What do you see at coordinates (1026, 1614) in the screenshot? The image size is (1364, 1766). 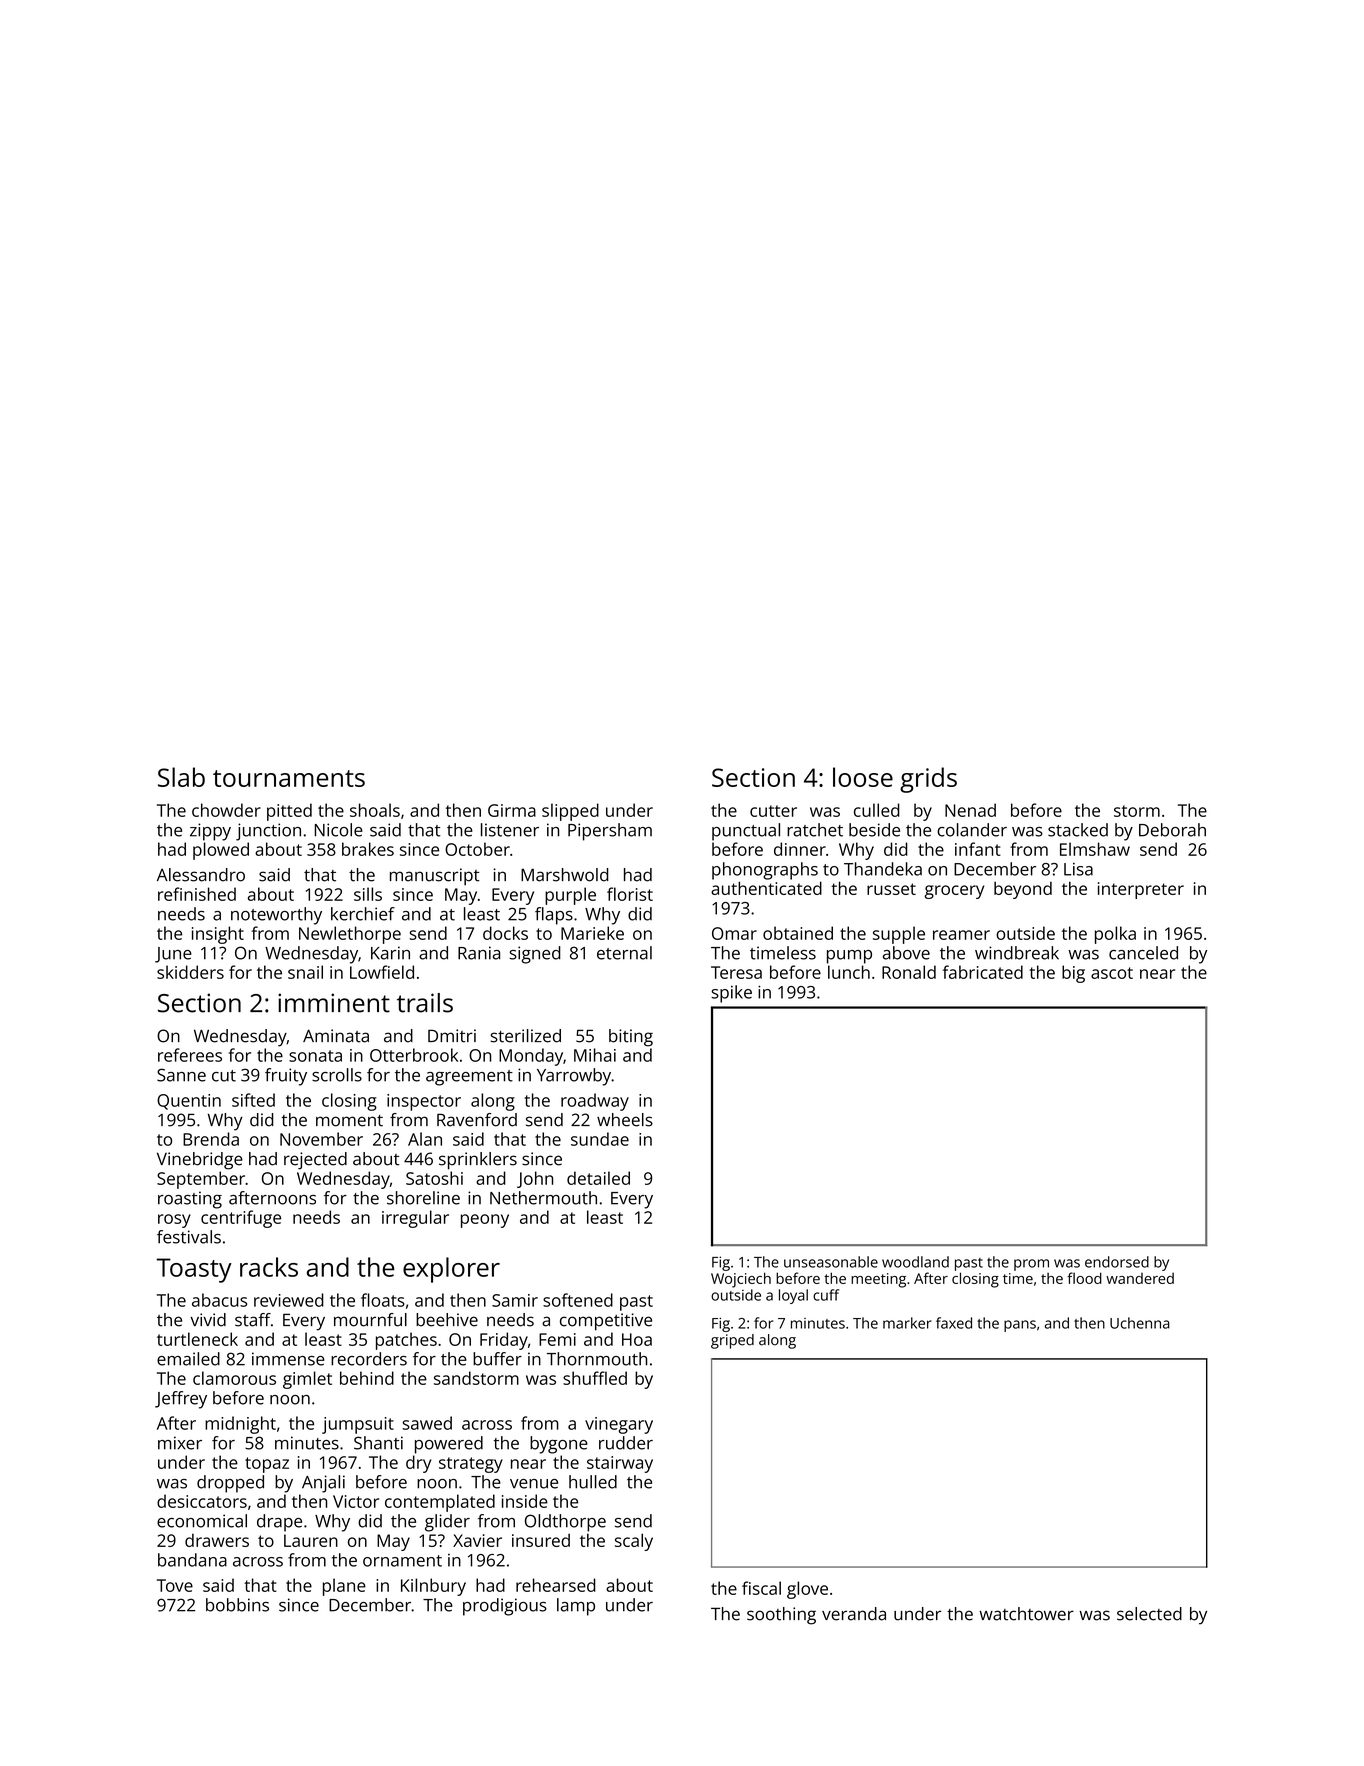 I see `watchtower` at bounding box center [1026, 1614].
